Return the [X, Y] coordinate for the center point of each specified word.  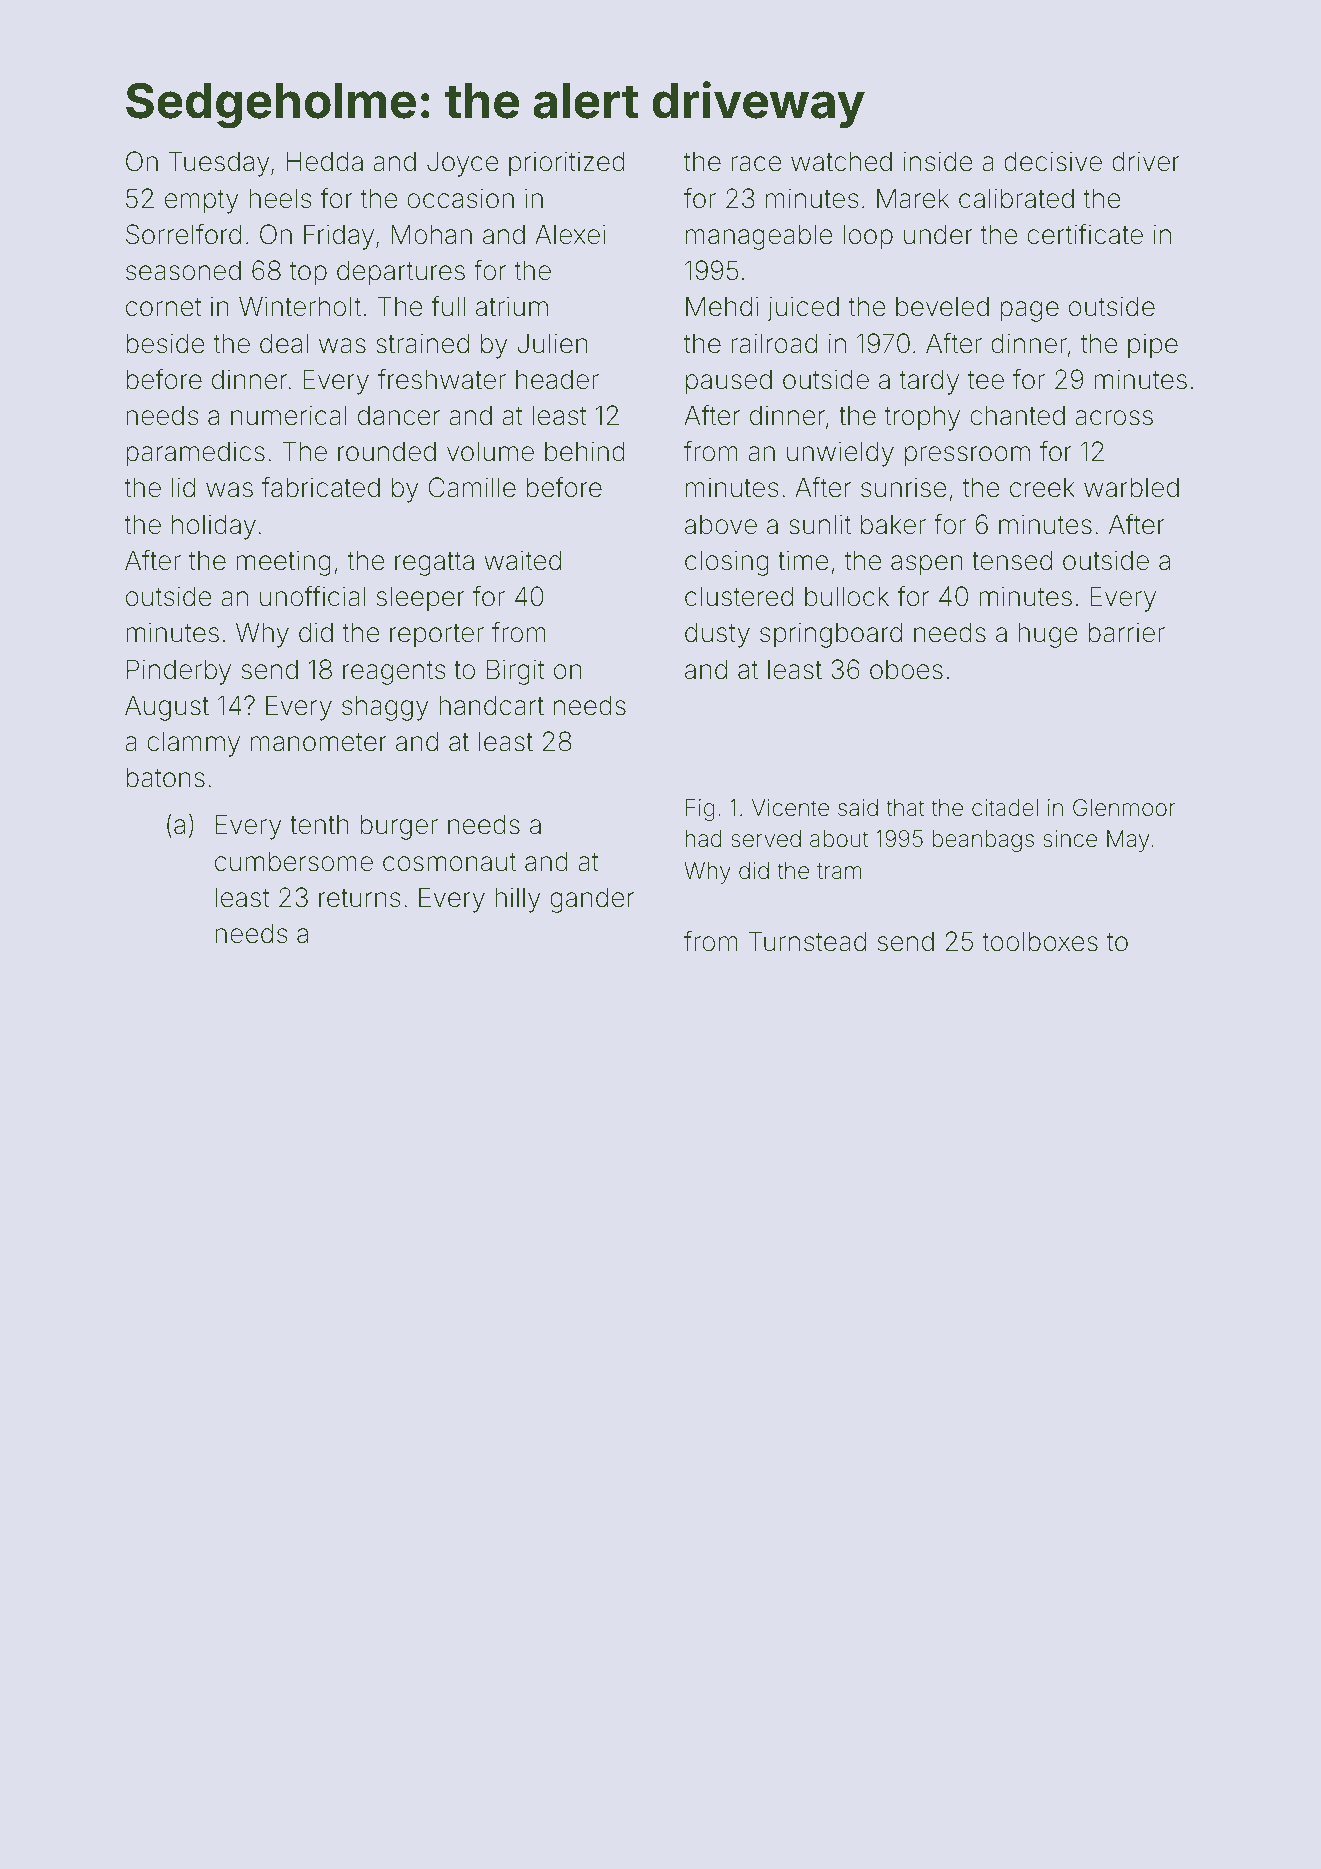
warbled [1131, 487]
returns [359, 898]
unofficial [313, 596]
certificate [1085, 234]
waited [522, 560]
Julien [552, 343]
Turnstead [807, 941]
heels [280, 198]
